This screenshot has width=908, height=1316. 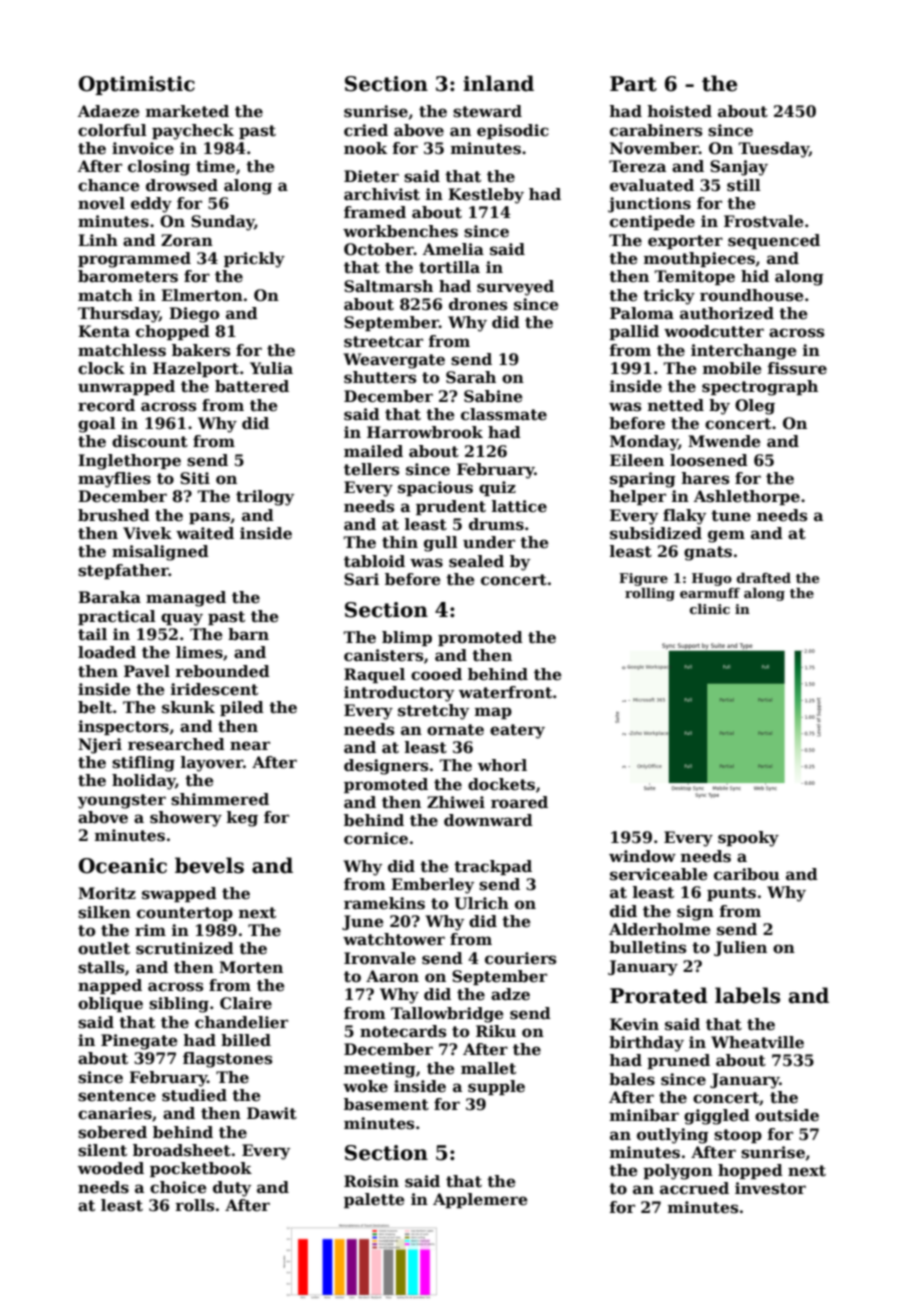 I want to click on spooky, so click(x=748, y=839).
